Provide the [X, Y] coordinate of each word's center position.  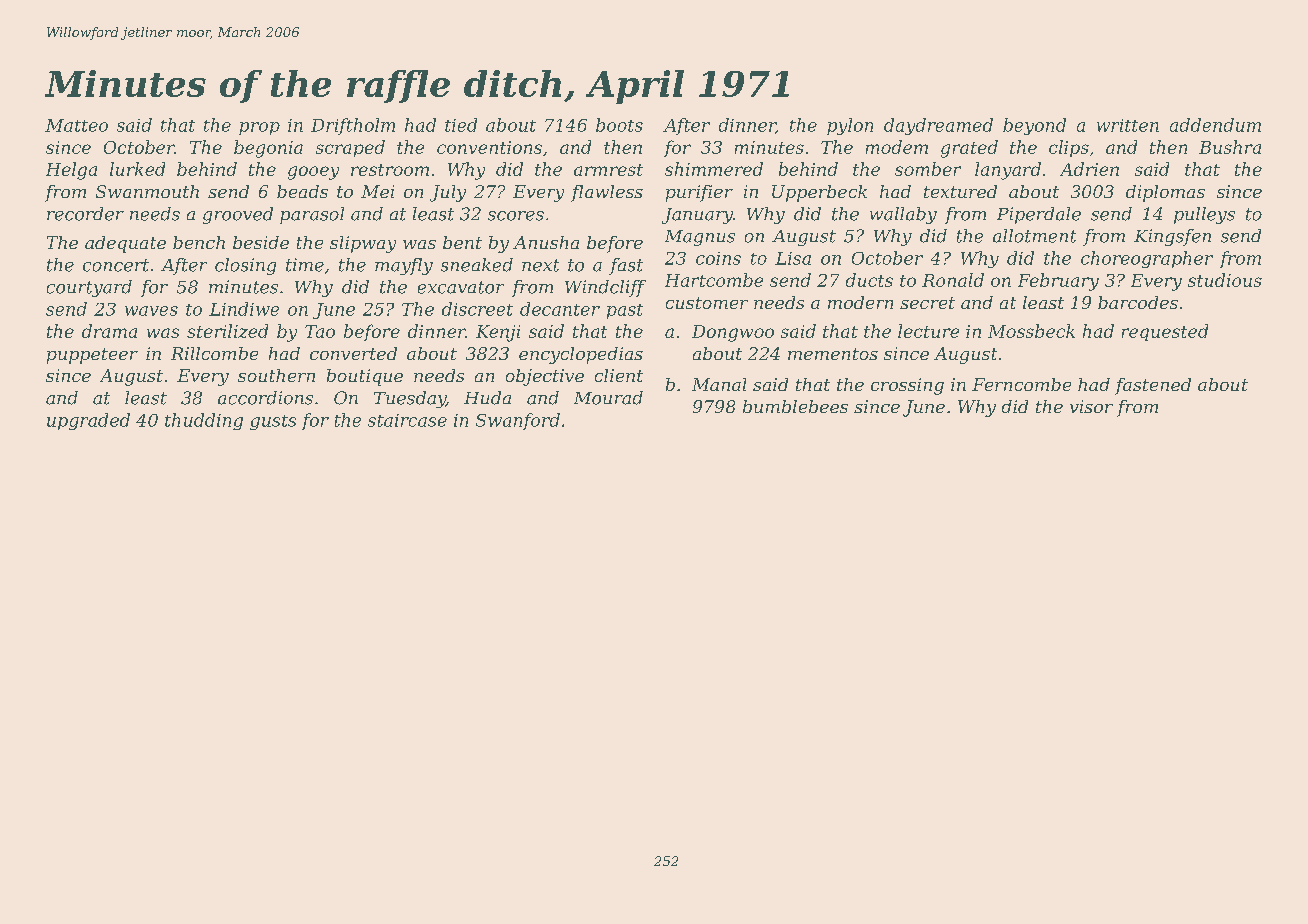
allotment [1034, 236]
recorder [85, 214]
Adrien [1089, 169]
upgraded [88, 421]
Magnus [700, 238]
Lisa [793, 258]
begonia [268, 149]
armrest [608, 170]
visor [1091, 406]
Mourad [608, 398]
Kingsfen [1172, 237]
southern [276, 375]
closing [245, 266]
